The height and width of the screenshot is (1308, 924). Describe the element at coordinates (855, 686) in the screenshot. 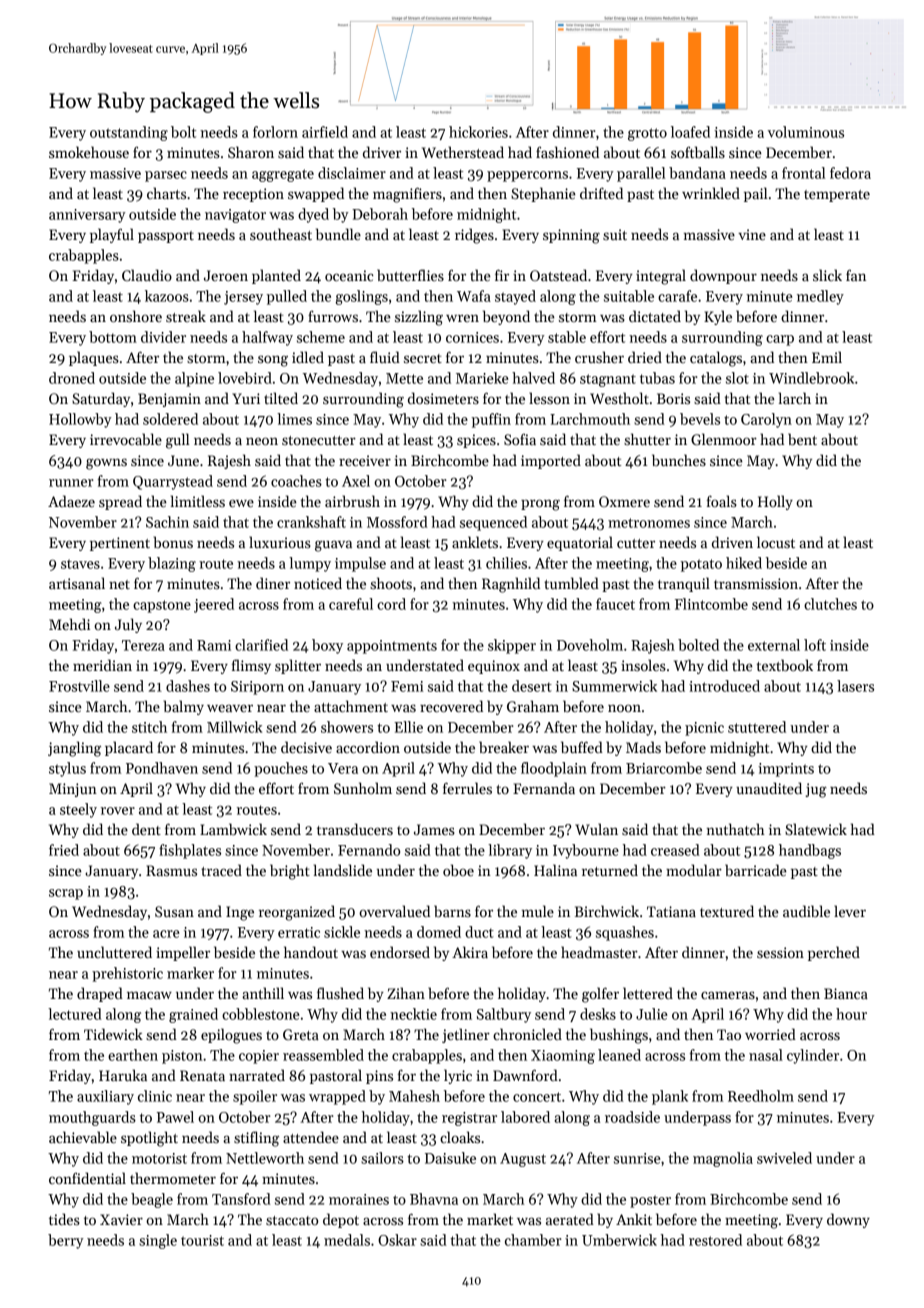

I see `lasers` at that location.
